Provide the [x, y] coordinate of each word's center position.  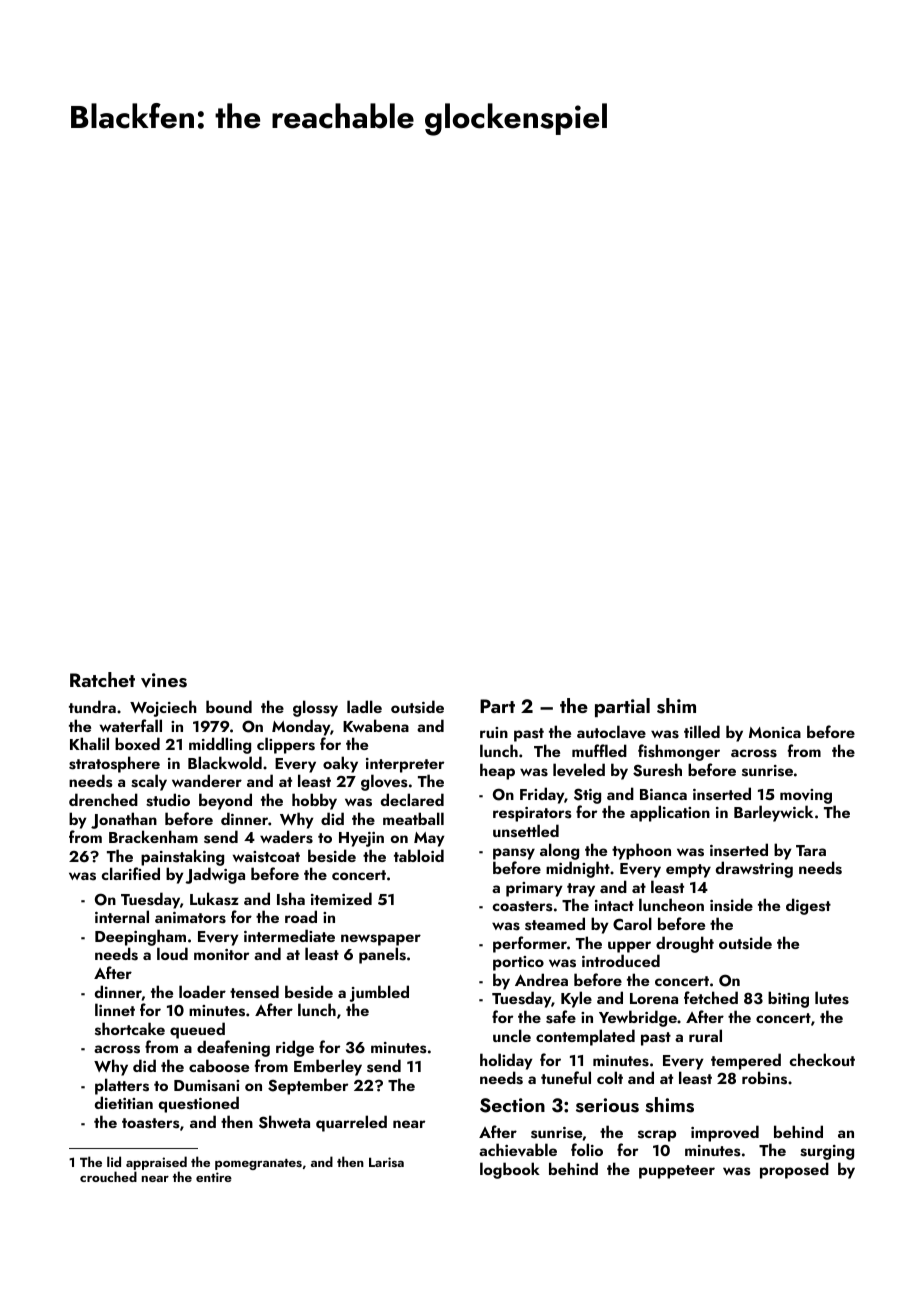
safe [561, 1017]
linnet [115, 1009]
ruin [494, 732]
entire [214, 1177]
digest [808, 906]
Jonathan [124, 820]
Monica [775, 732]
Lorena [654, 998]
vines [164, 680]
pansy [514, 854]
